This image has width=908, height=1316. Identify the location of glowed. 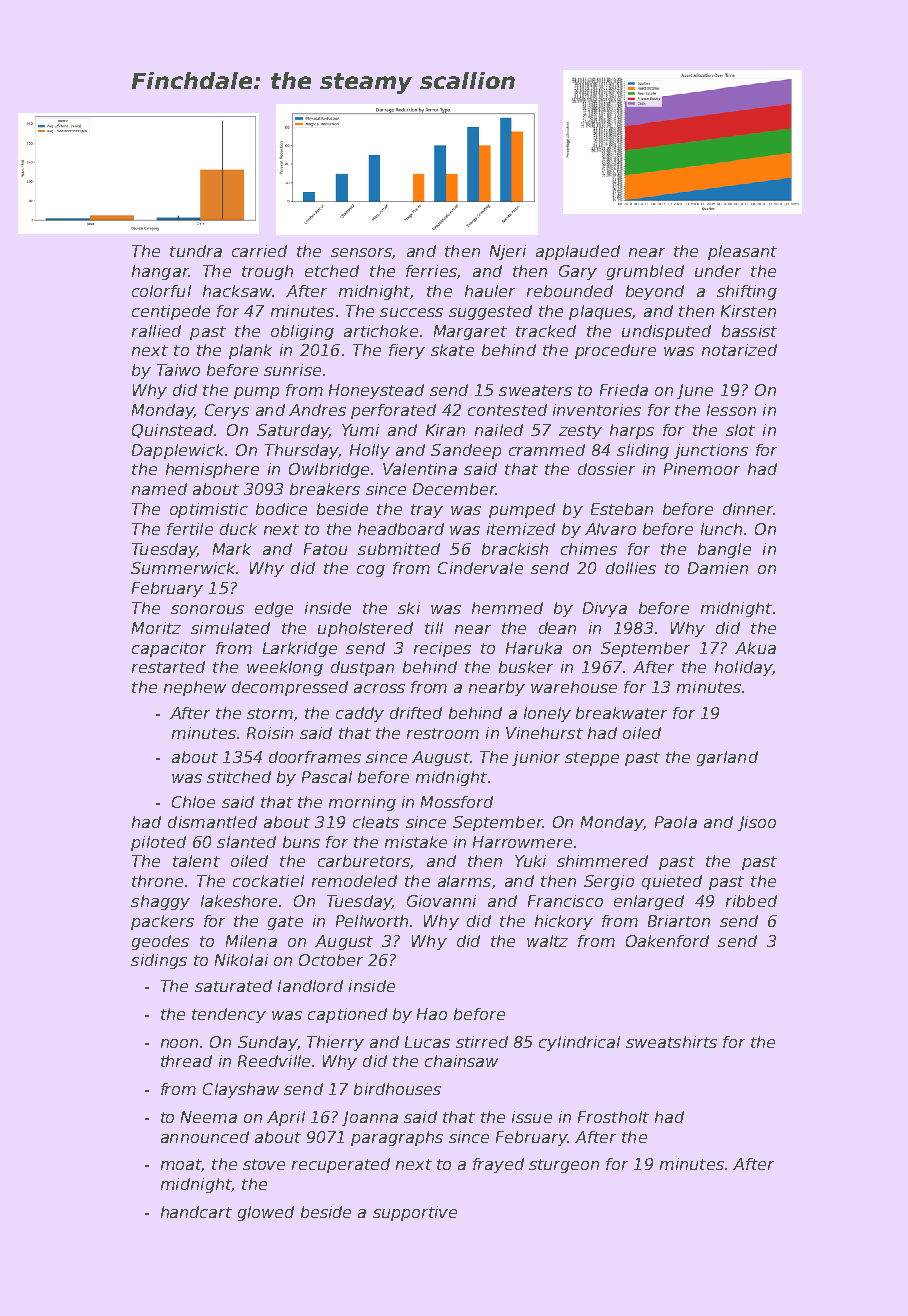
(266, 1213).
